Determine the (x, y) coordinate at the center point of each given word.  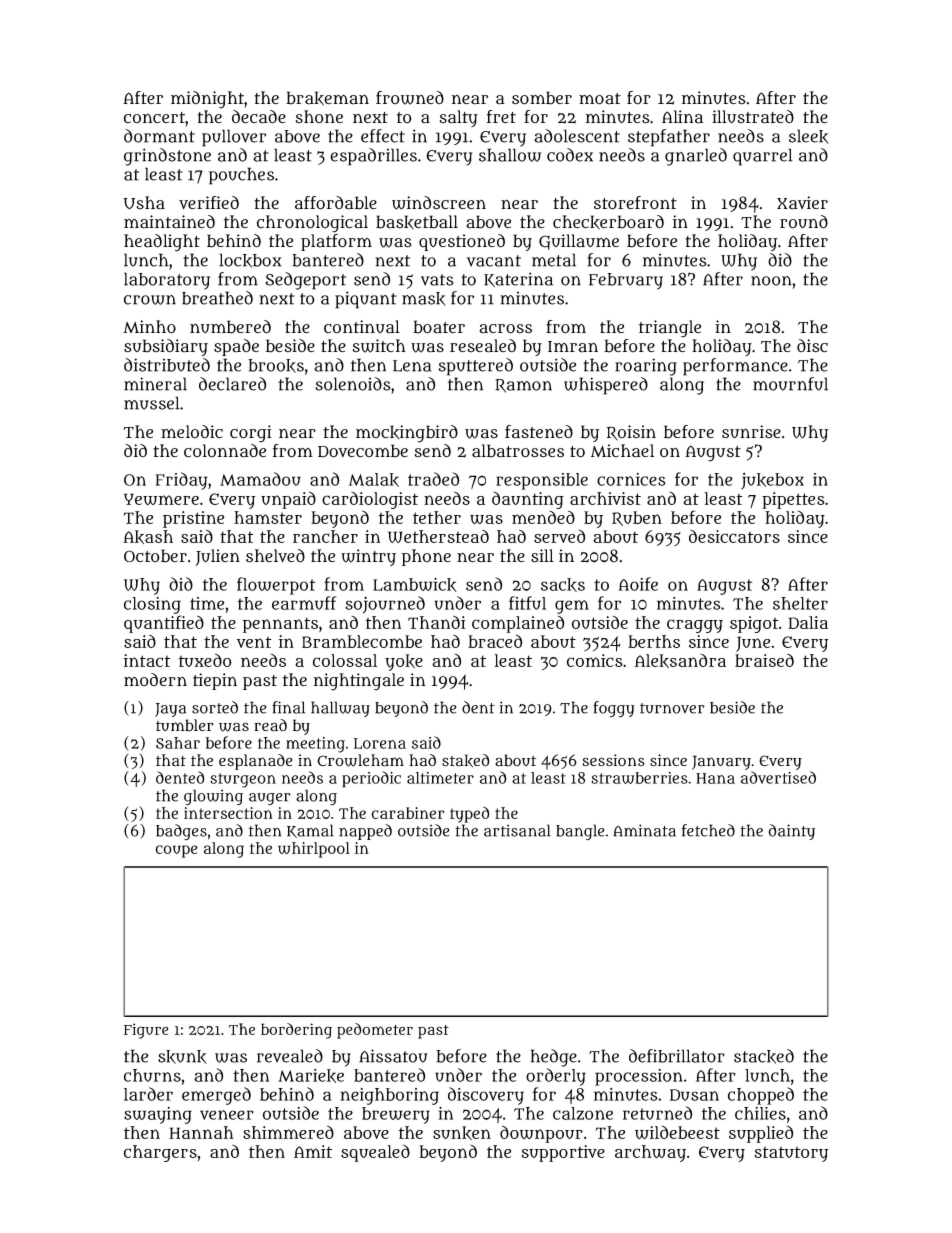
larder (148, 1094)
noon (771, 281)
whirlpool (314, 850)
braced (495, 641)
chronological (312, 224)
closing (152, 605)
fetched (708, 830)
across (505, 329)
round (804, 222)
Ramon (523, 386)
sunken (462, 1133)
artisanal (517, 830)
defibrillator (677, 1056)
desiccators (734, 536)
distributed (167, 365)
